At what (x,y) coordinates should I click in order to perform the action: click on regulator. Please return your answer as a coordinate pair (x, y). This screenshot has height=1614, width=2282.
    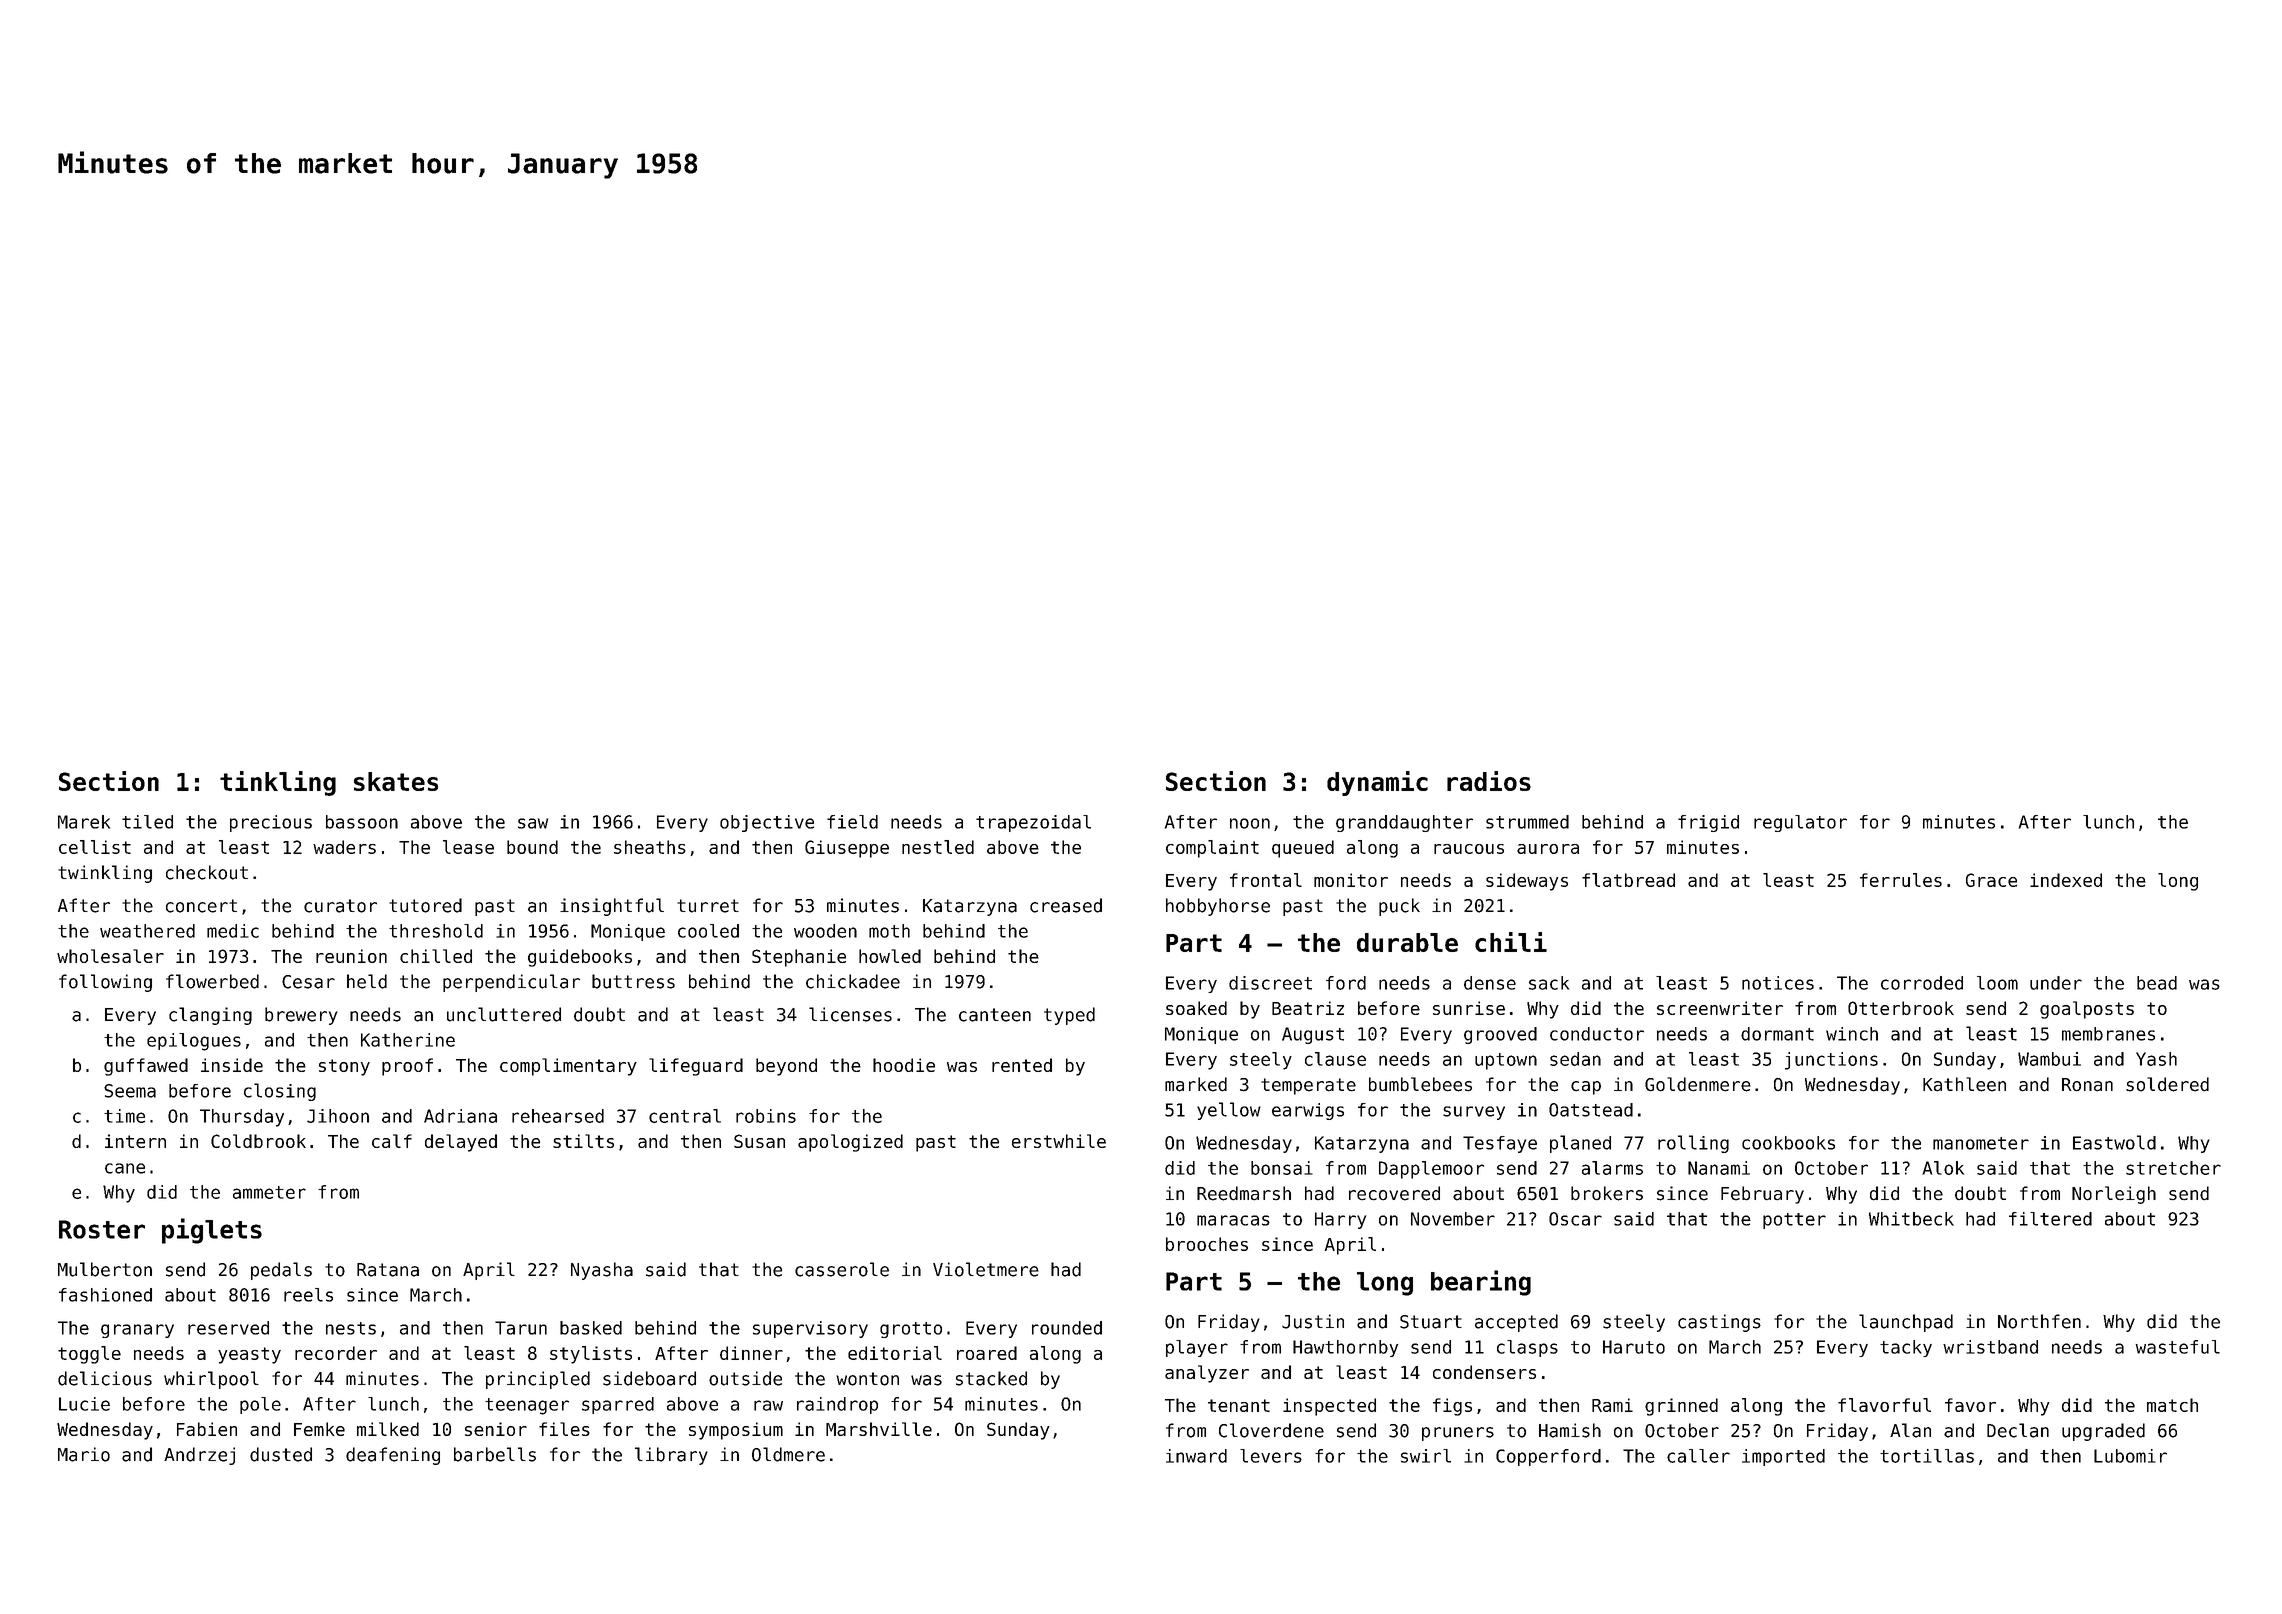
    Looking at the image, I should click on (1800, 823).
